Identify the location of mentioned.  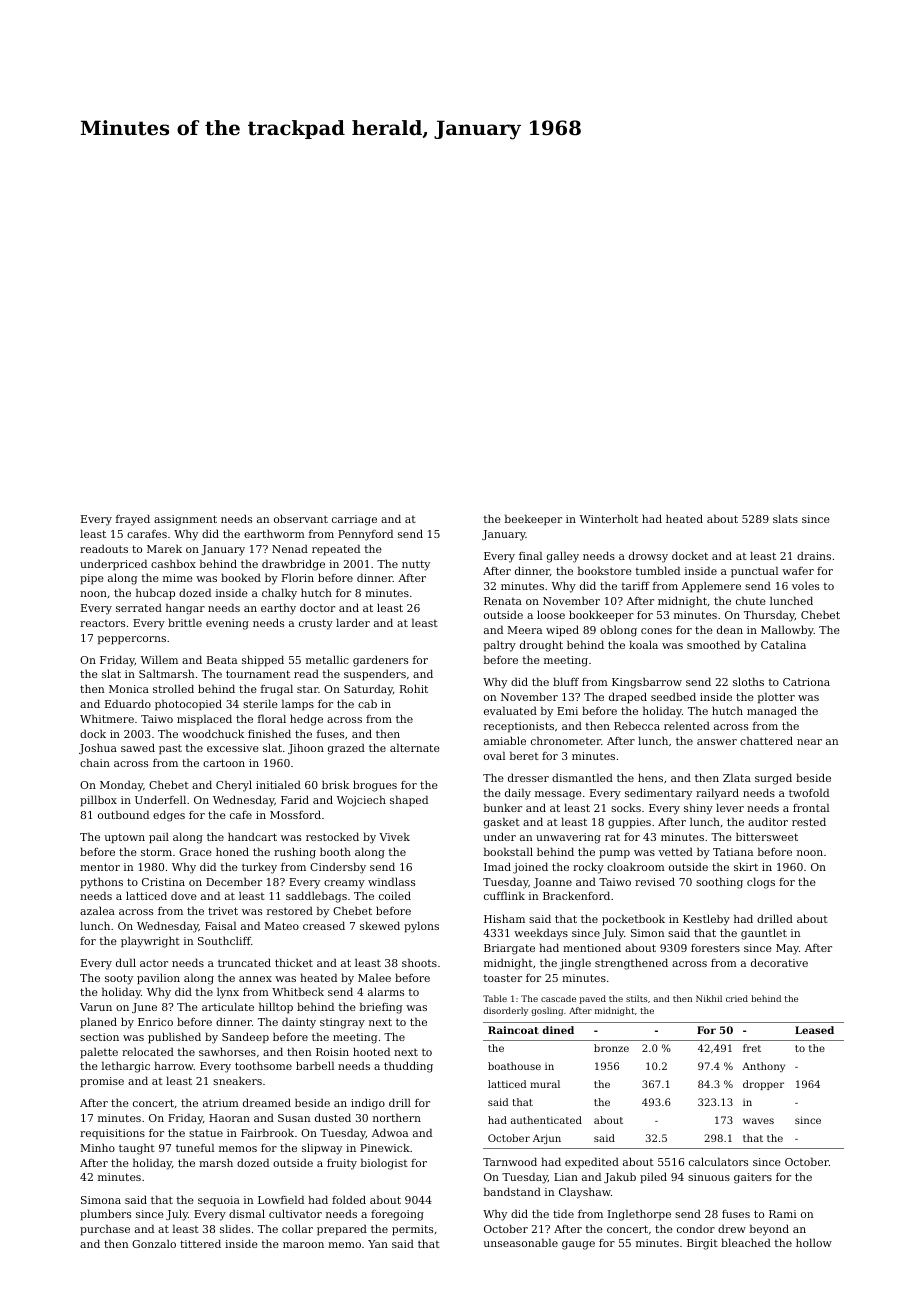
(592, 947).
